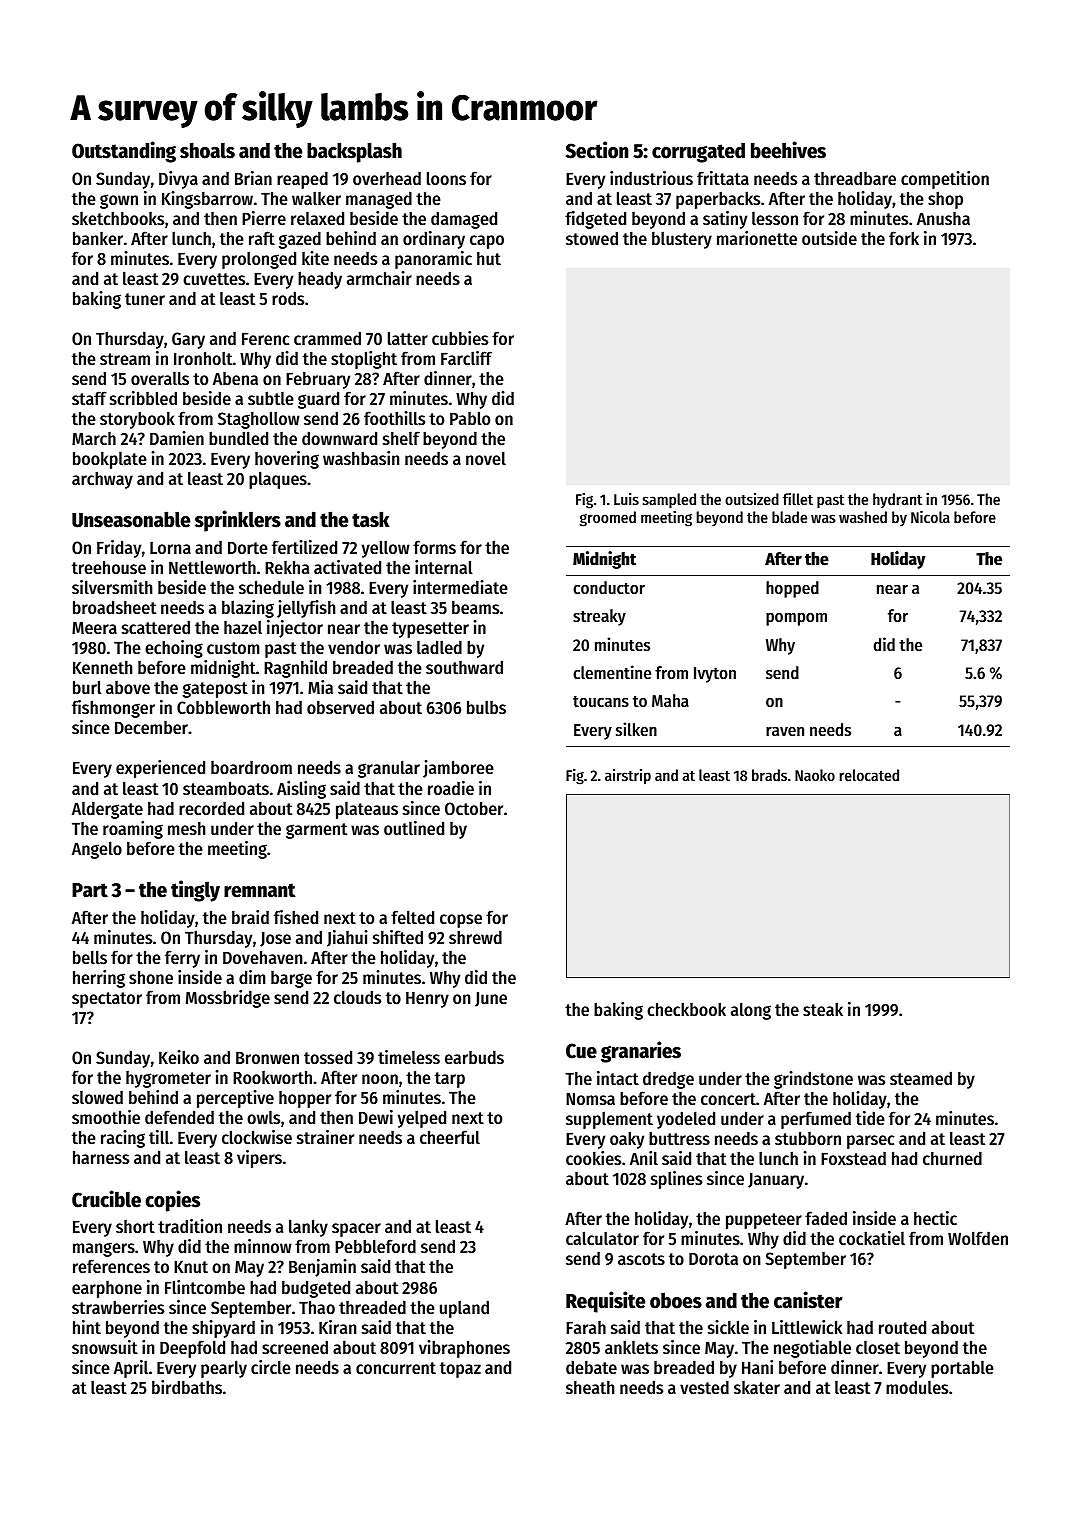 The width and height of the document is (1082, 1530). What do you see at coordinates (464, 1349) in the document?
I see `vibraphones` at bounding box center [464, 1349].
